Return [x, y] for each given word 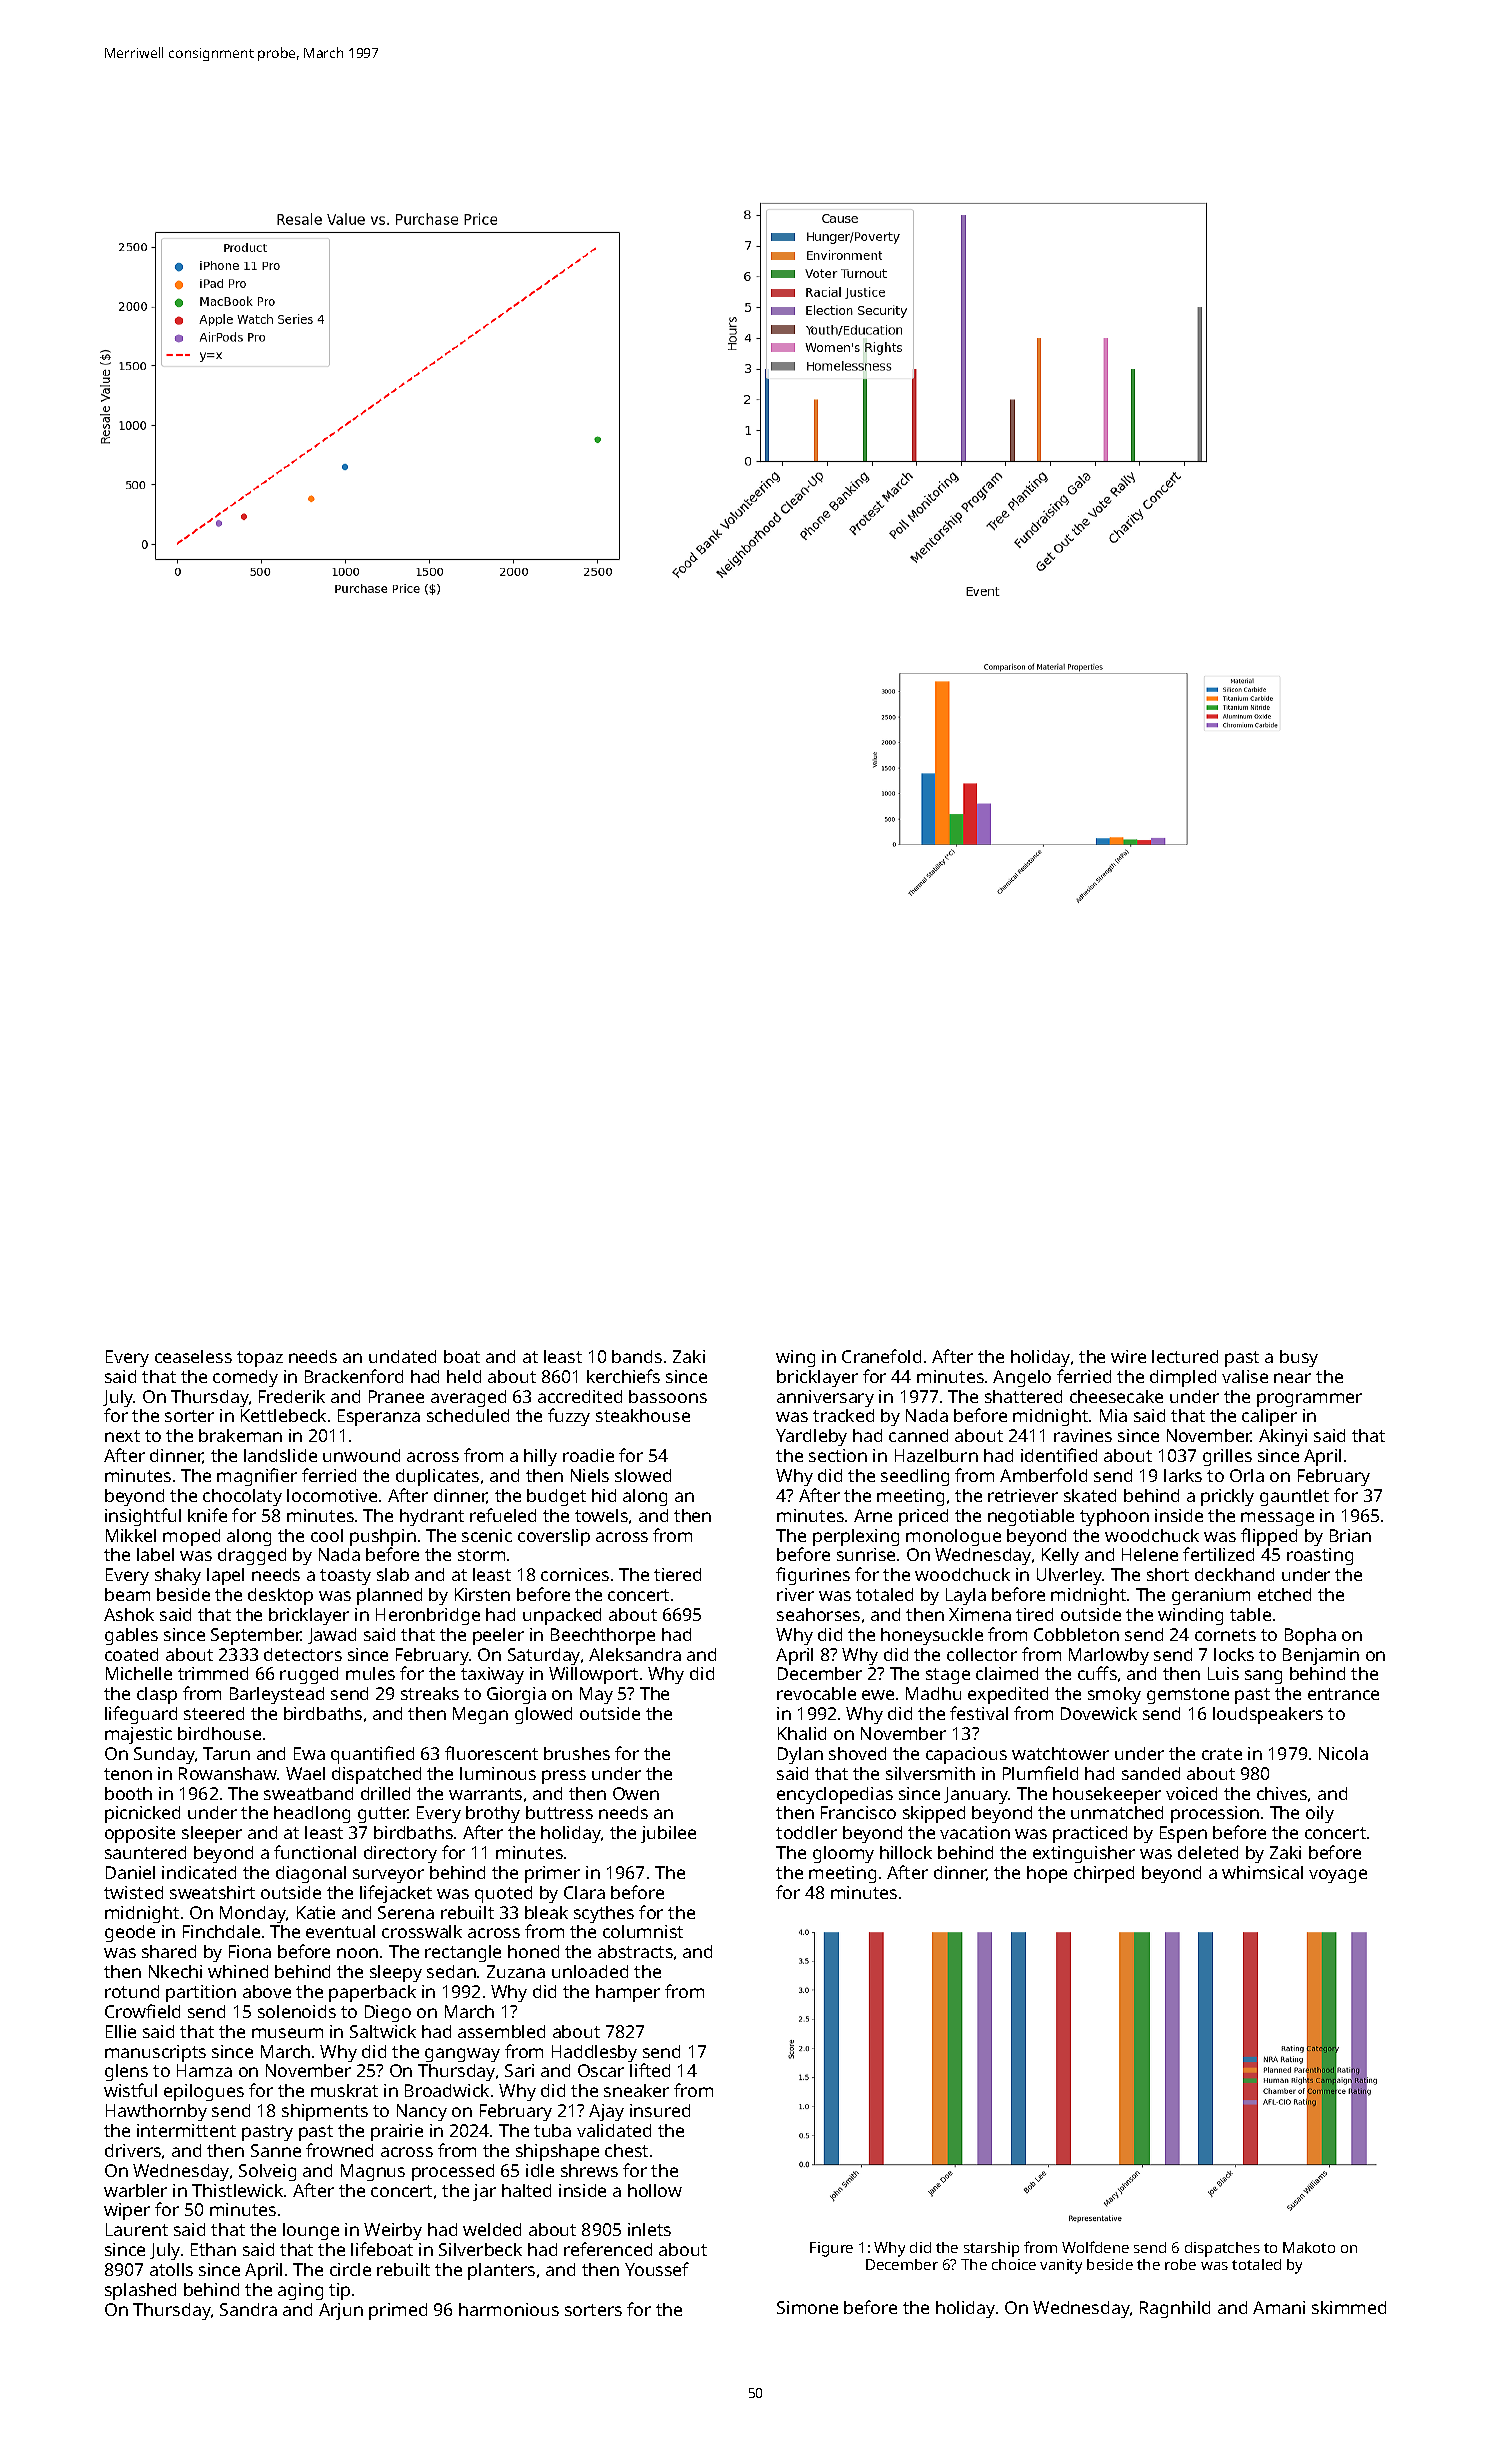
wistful [130, 2090]
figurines [813, 1576]
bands [637, 1356]
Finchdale [221, 1931]
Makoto [1309, 2247]
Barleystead [277, 1695]
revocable [816, 1693]
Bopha [1310, 1636]
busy [1299, 1358]
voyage [1338, 1876]
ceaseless [193, 1356]
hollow [655, 2190]
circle [350, 2269]
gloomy [843, 1854]
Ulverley [1070, 1576]
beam [127, 1594]
